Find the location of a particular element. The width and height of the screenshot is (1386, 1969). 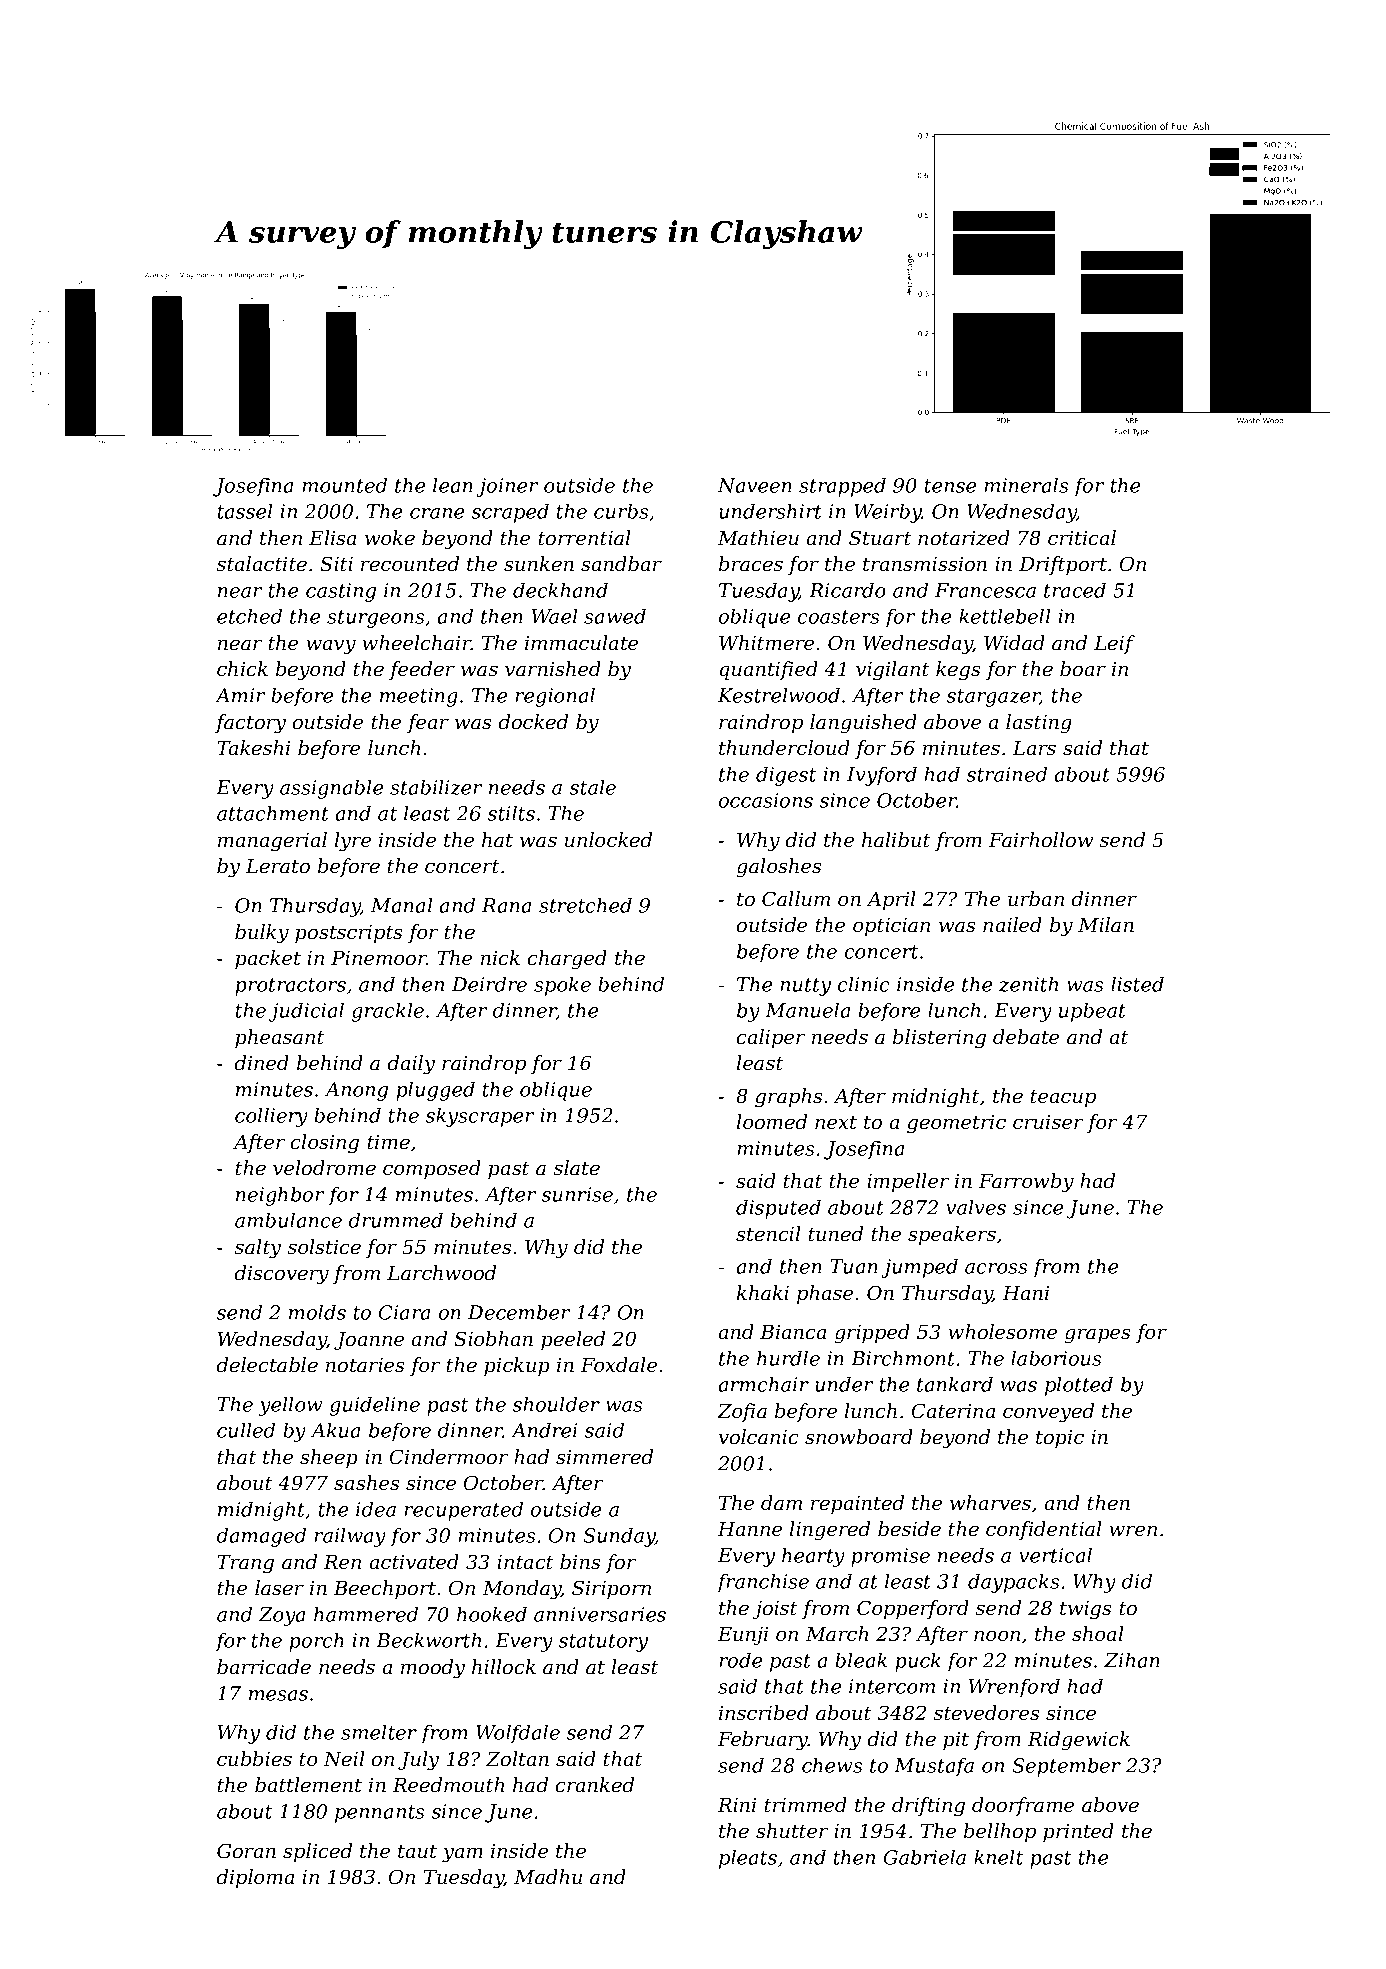

wholesome is located at coordinates (1002, 1332).
